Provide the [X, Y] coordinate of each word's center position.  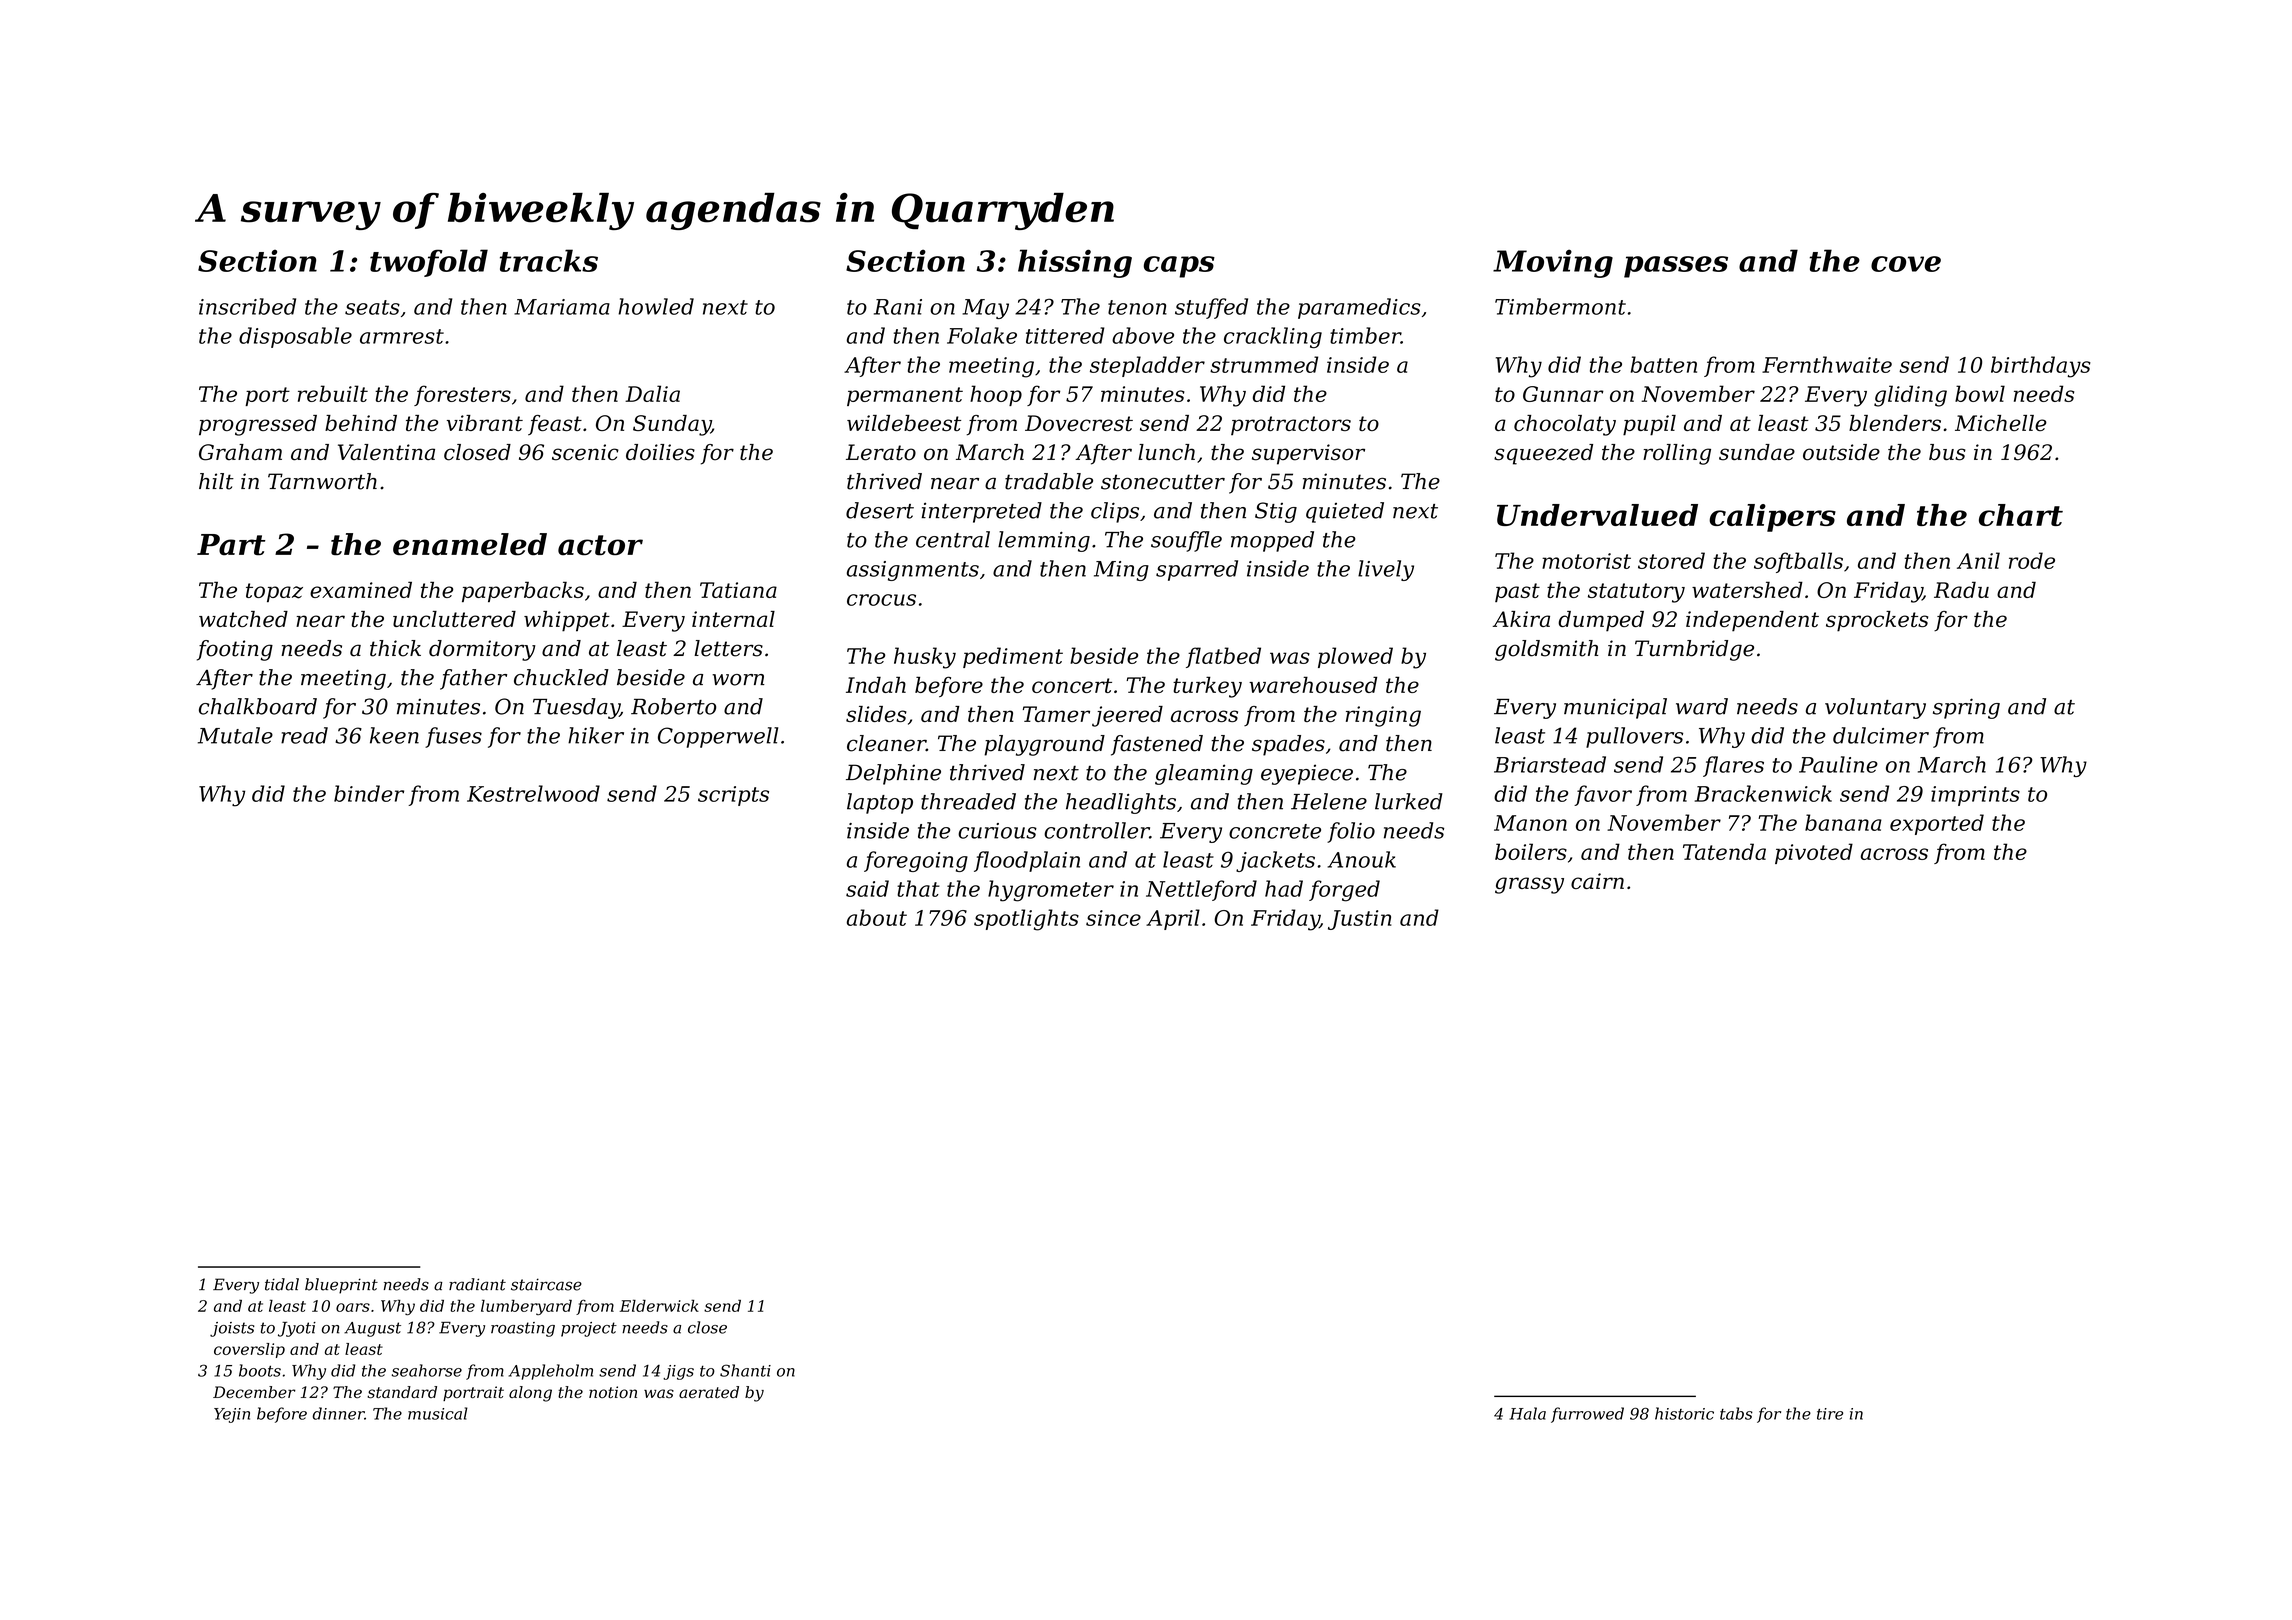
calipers [1772, 518]
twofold [429, 263]
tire [1830, 1414]
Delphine [893, 774]
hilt [216, 481]
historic [1684, 1413]
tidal [282, 1284]
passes [1676, 267]
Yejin [232, 1415]
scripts [733, 796]
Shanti [745, 1370]
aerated [709, 1392]
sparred [1197, 570]
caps [1179, 267]
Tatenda [1724, 851]
